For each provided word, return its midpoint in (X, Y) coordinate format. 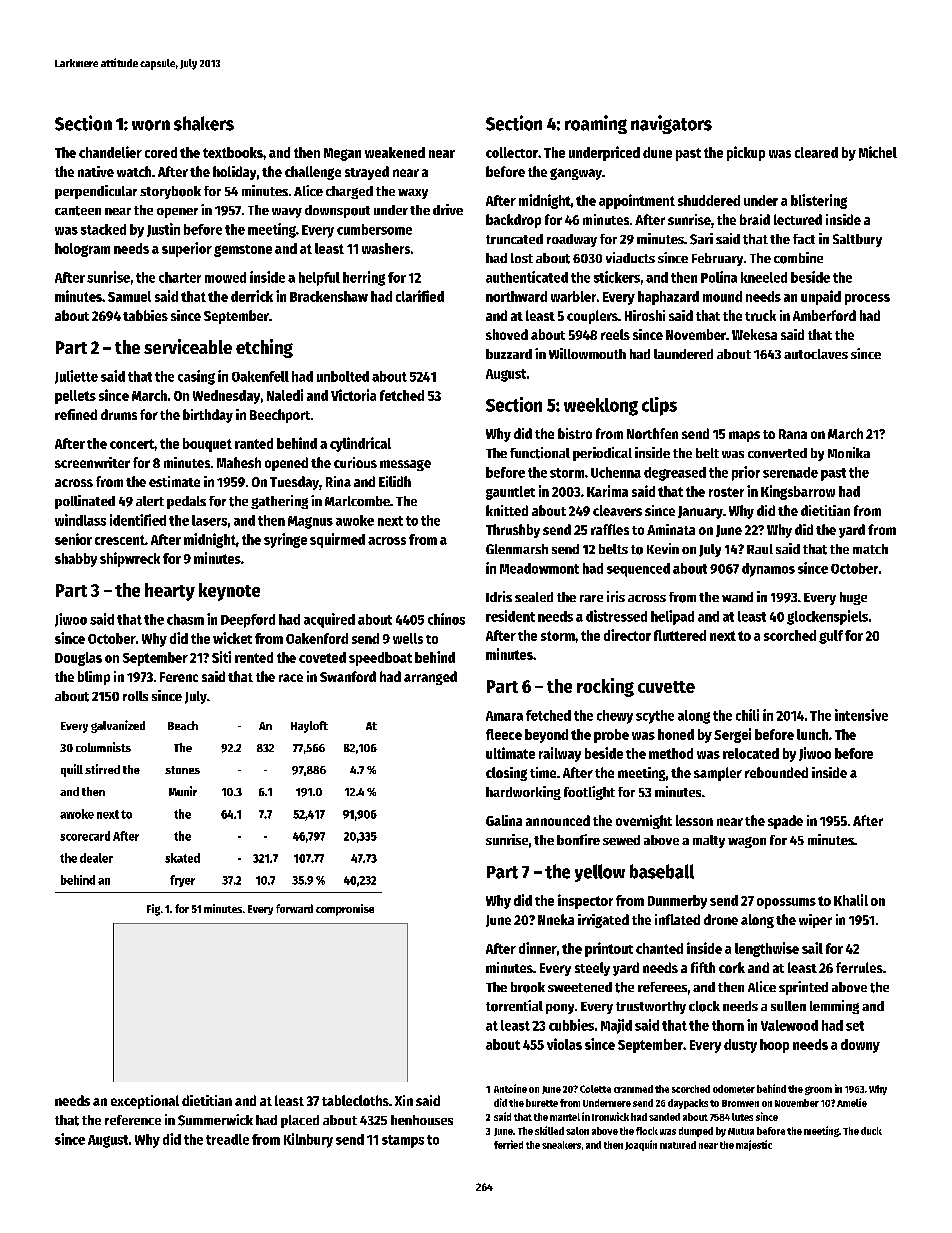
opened (286, 464)
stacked (103, 229)
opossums (786, 903)
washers (386, 248)
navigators (671, 124)
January (700, 512)
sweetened (580, 987)
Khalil (851, 900)
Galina (504, 820)
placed (300, 1121)
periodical (602, 454)
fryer (182, 881)
